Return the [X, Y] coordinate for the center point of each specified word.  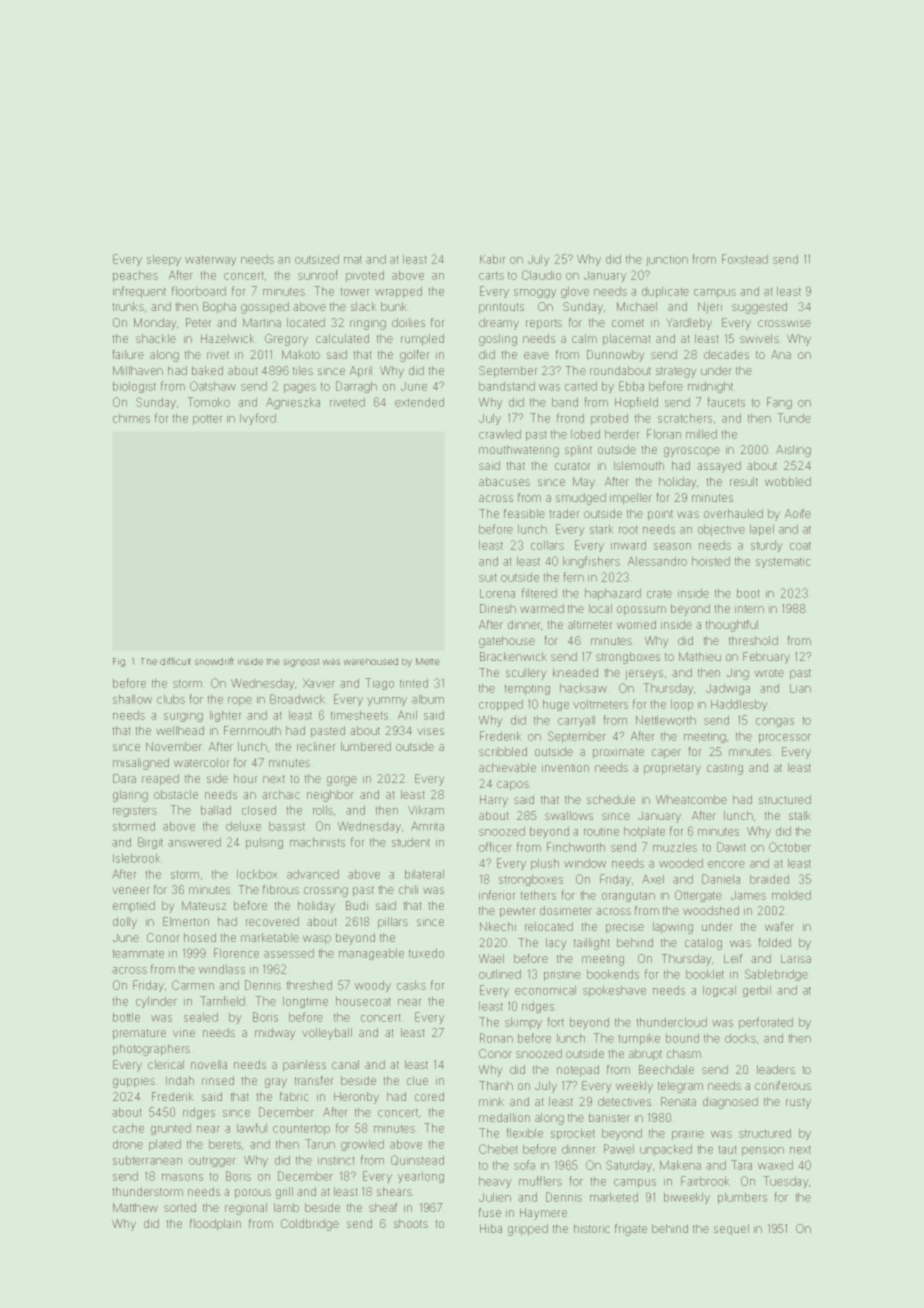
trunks [128, 306]
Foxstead [745, 259]
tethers [538, 895]
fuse [490, 1212]
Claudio [541, 275]
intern [749, 609]
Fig [119, 662]
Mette [428, 661]
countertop [301, 1130]
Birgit [150, 843]
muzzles [675, 847]
